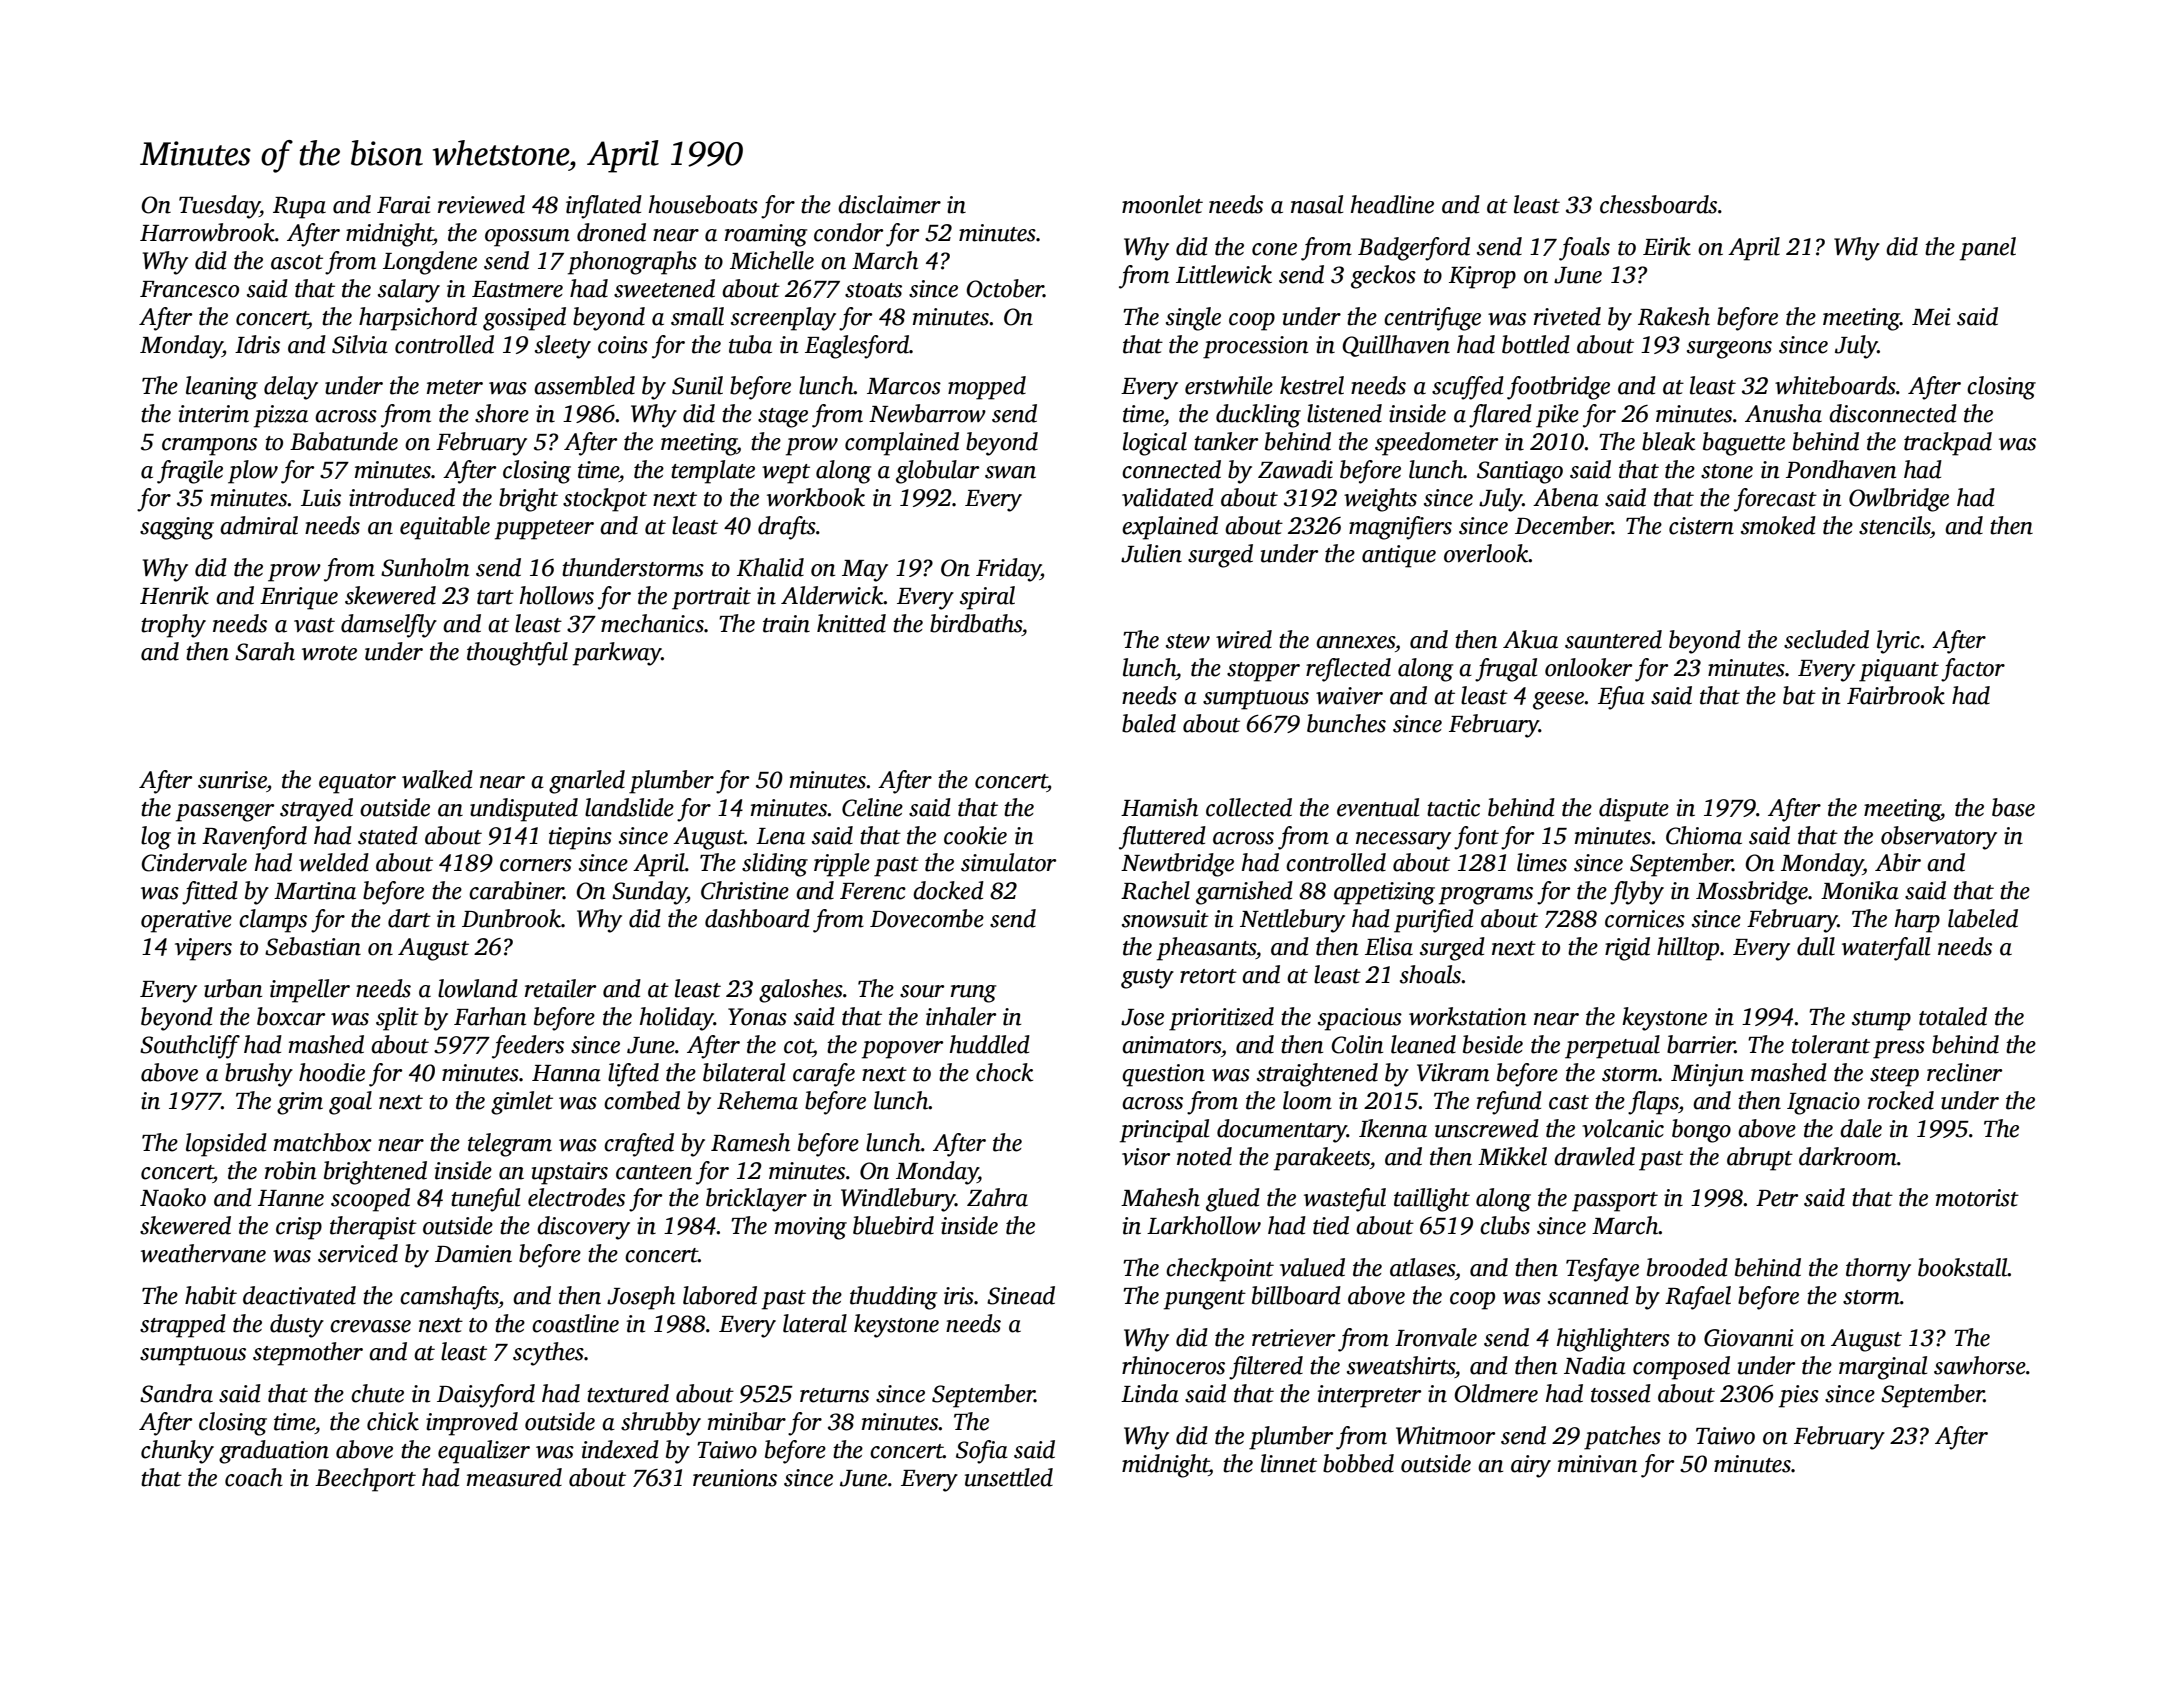 The image size is (2178, 1683). What do you see at coordinates (1149, 723) in the screenshot?
I see `baled` at bounding box center [1149, 723].
